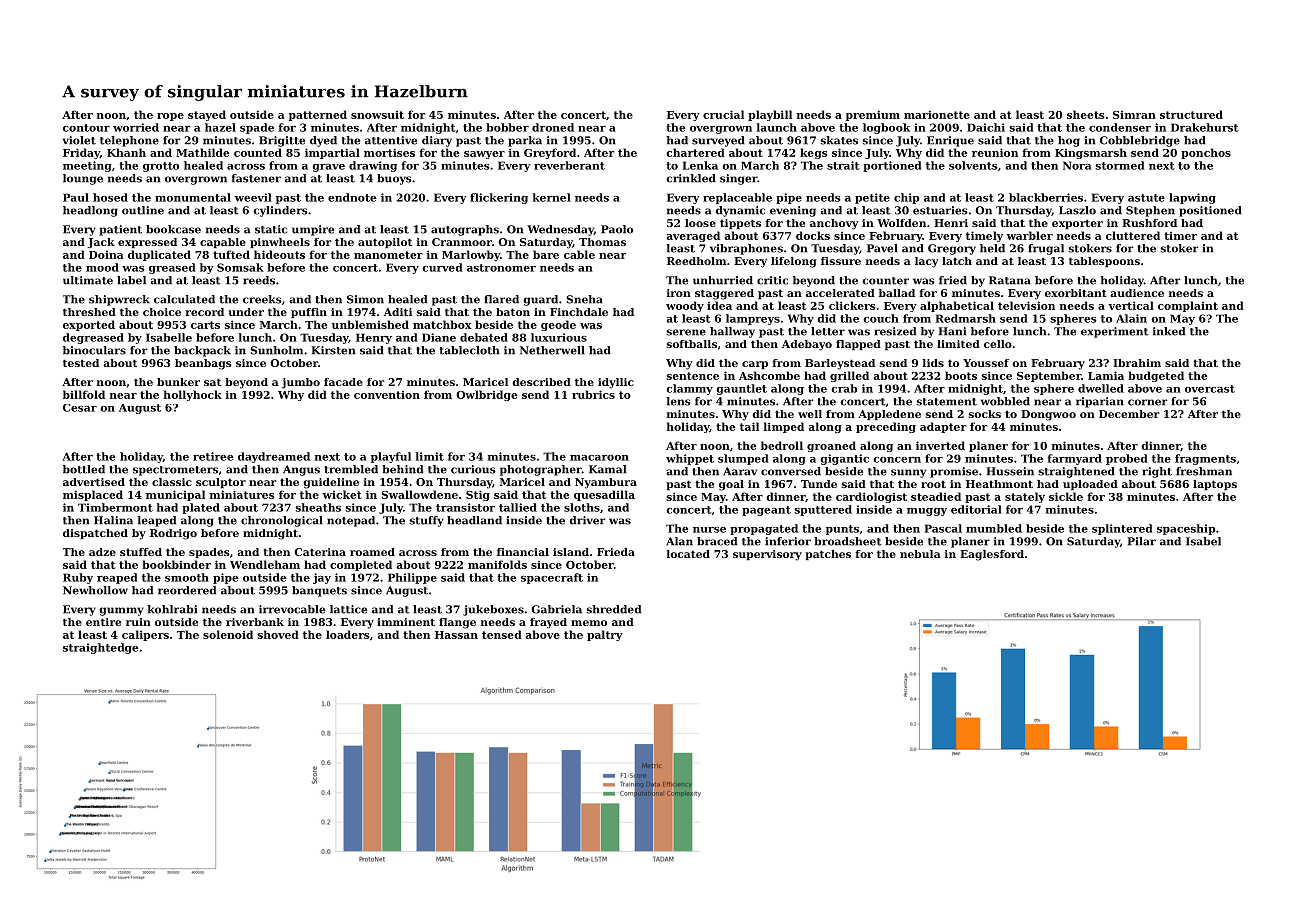  Describe the element at coordinates (858, 345) in the image. I see `flapped` at that location.
